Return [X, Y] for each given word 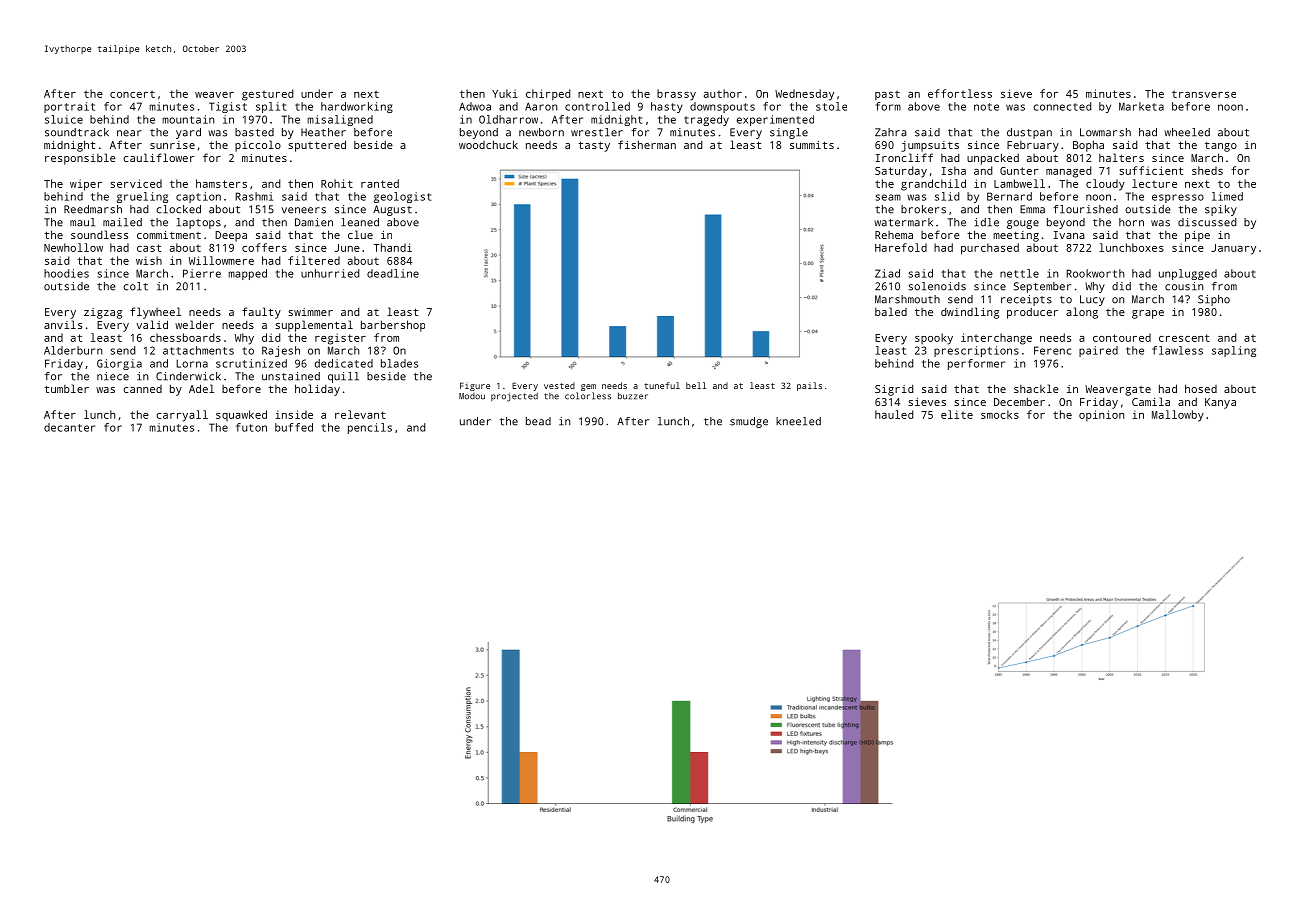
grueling [142, 197]
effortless [960, 93]
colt [135, 286]
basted [254, 132]
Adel [201, 388]
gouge [1023, 224]
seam [888, 197]
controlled [597, 106]
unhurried [330, 273]
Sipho [1214, 300]
